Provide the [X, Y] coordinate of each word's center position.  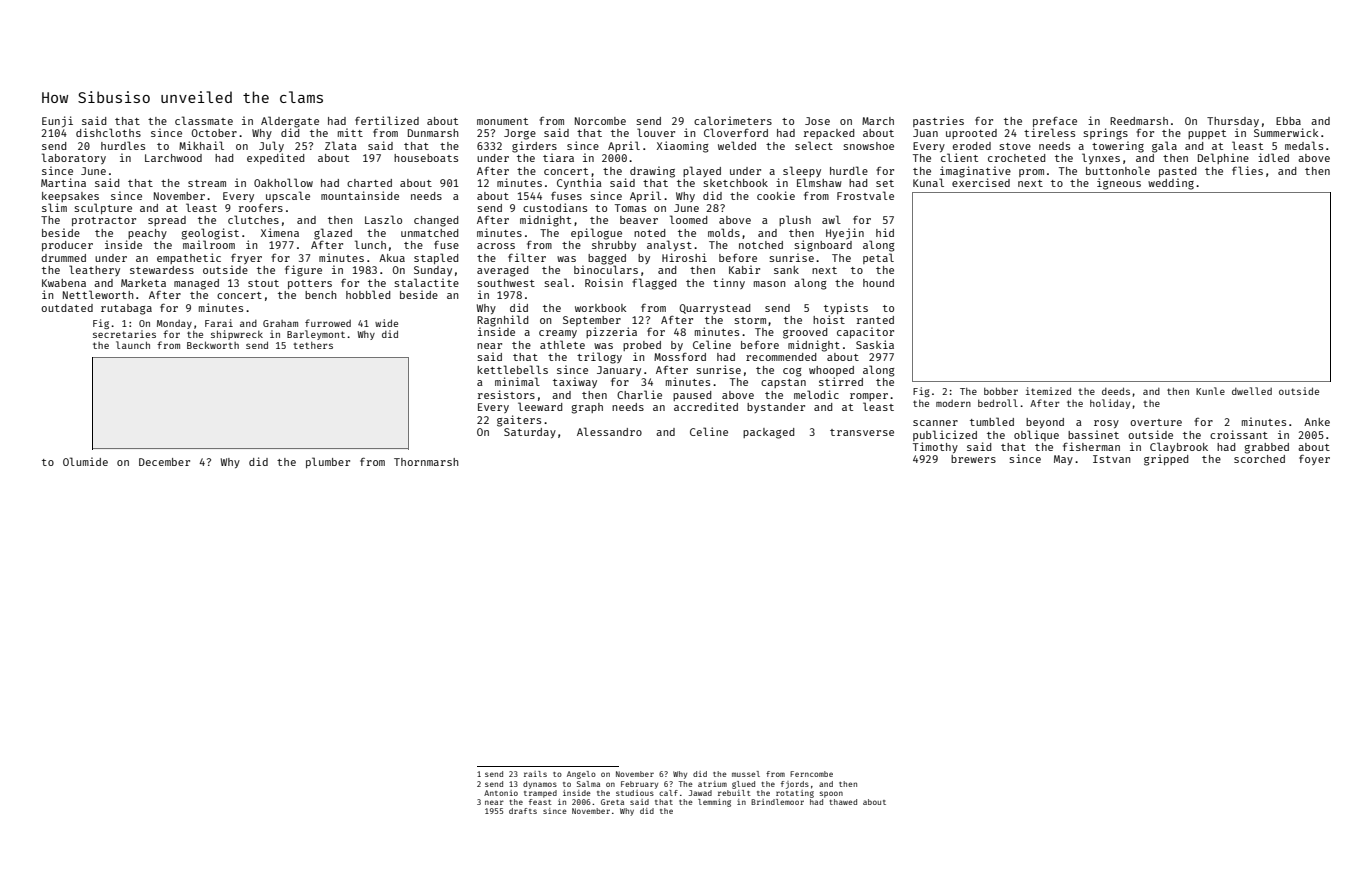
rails [535, 774]
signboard [823, 246]
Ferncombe [811, 774]
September [592, 321]
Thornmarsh [426, 462]
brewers [973, 459]
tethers [313, 345]
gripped [1166, 460]
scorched [1259, 459]
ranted [875, 320]
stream [207, 183]
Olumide [85, 461]
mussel [746, 774]
